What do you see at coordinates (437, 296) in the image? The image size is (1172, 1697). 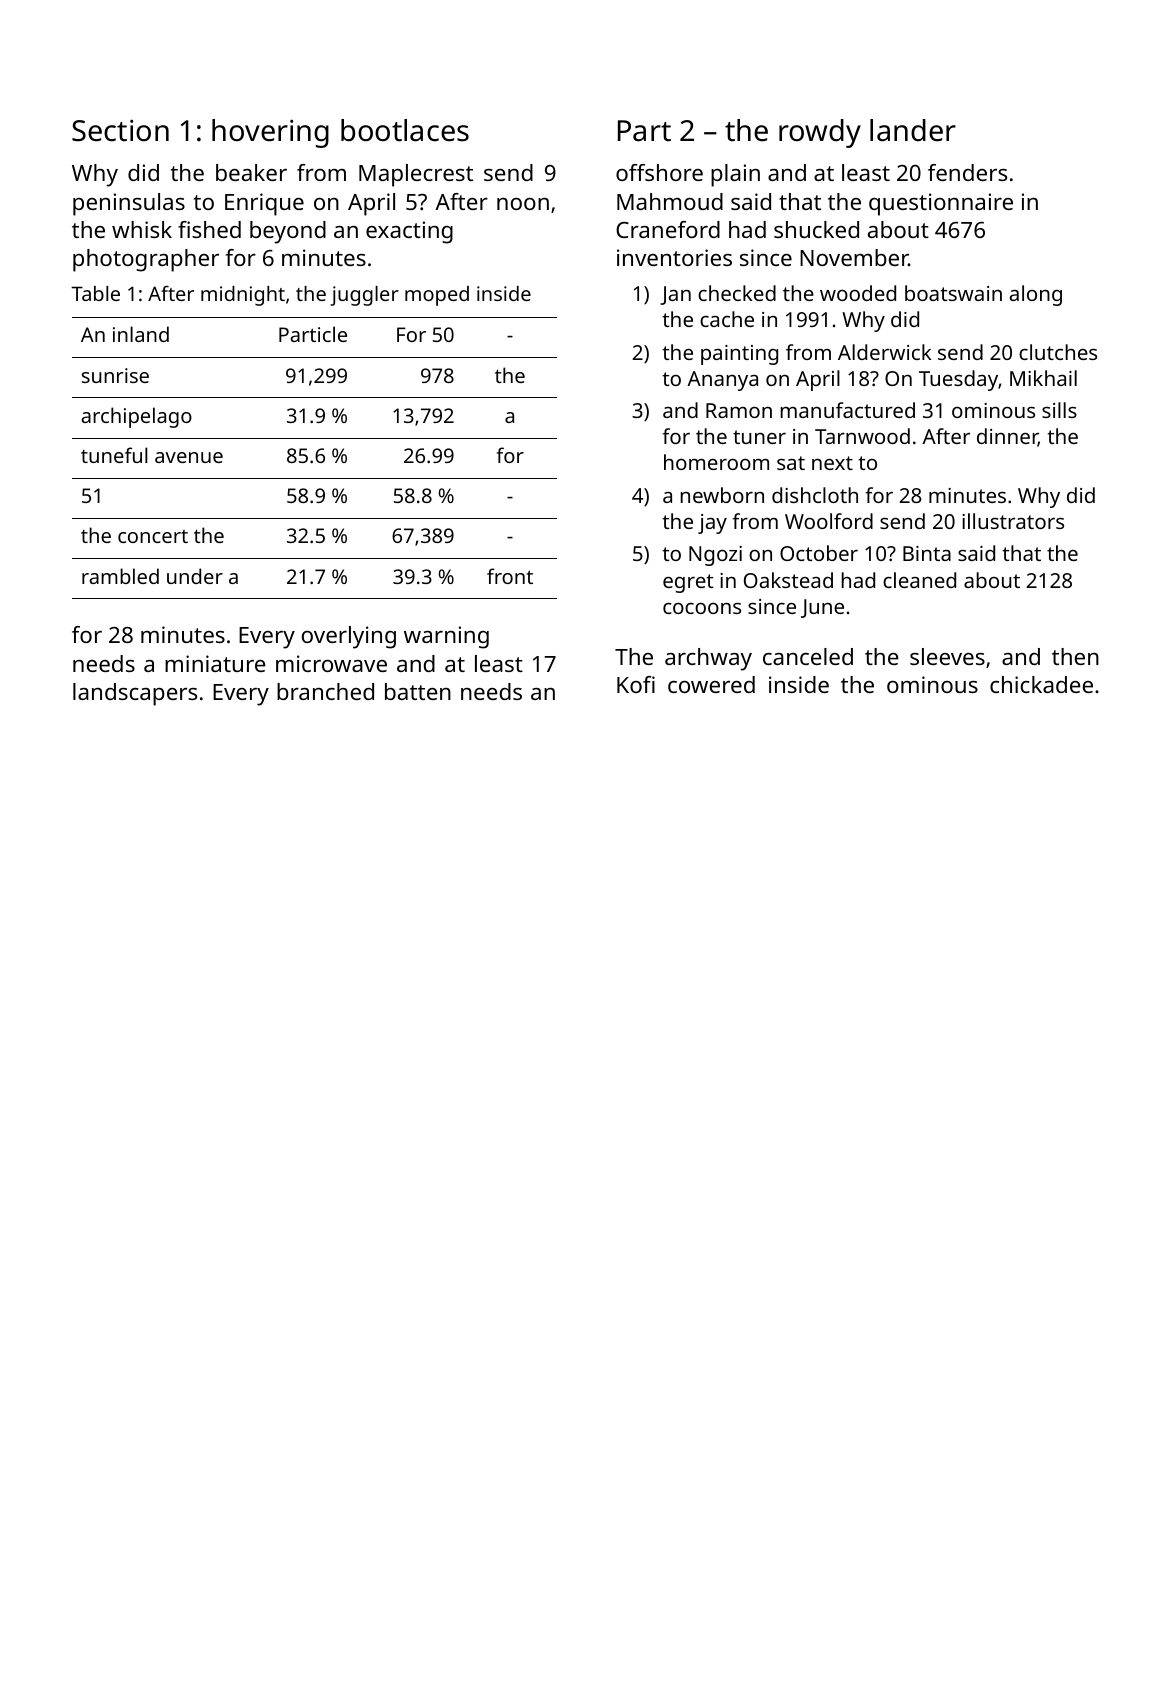 I see `moped` at bounding box center [437, 296].
